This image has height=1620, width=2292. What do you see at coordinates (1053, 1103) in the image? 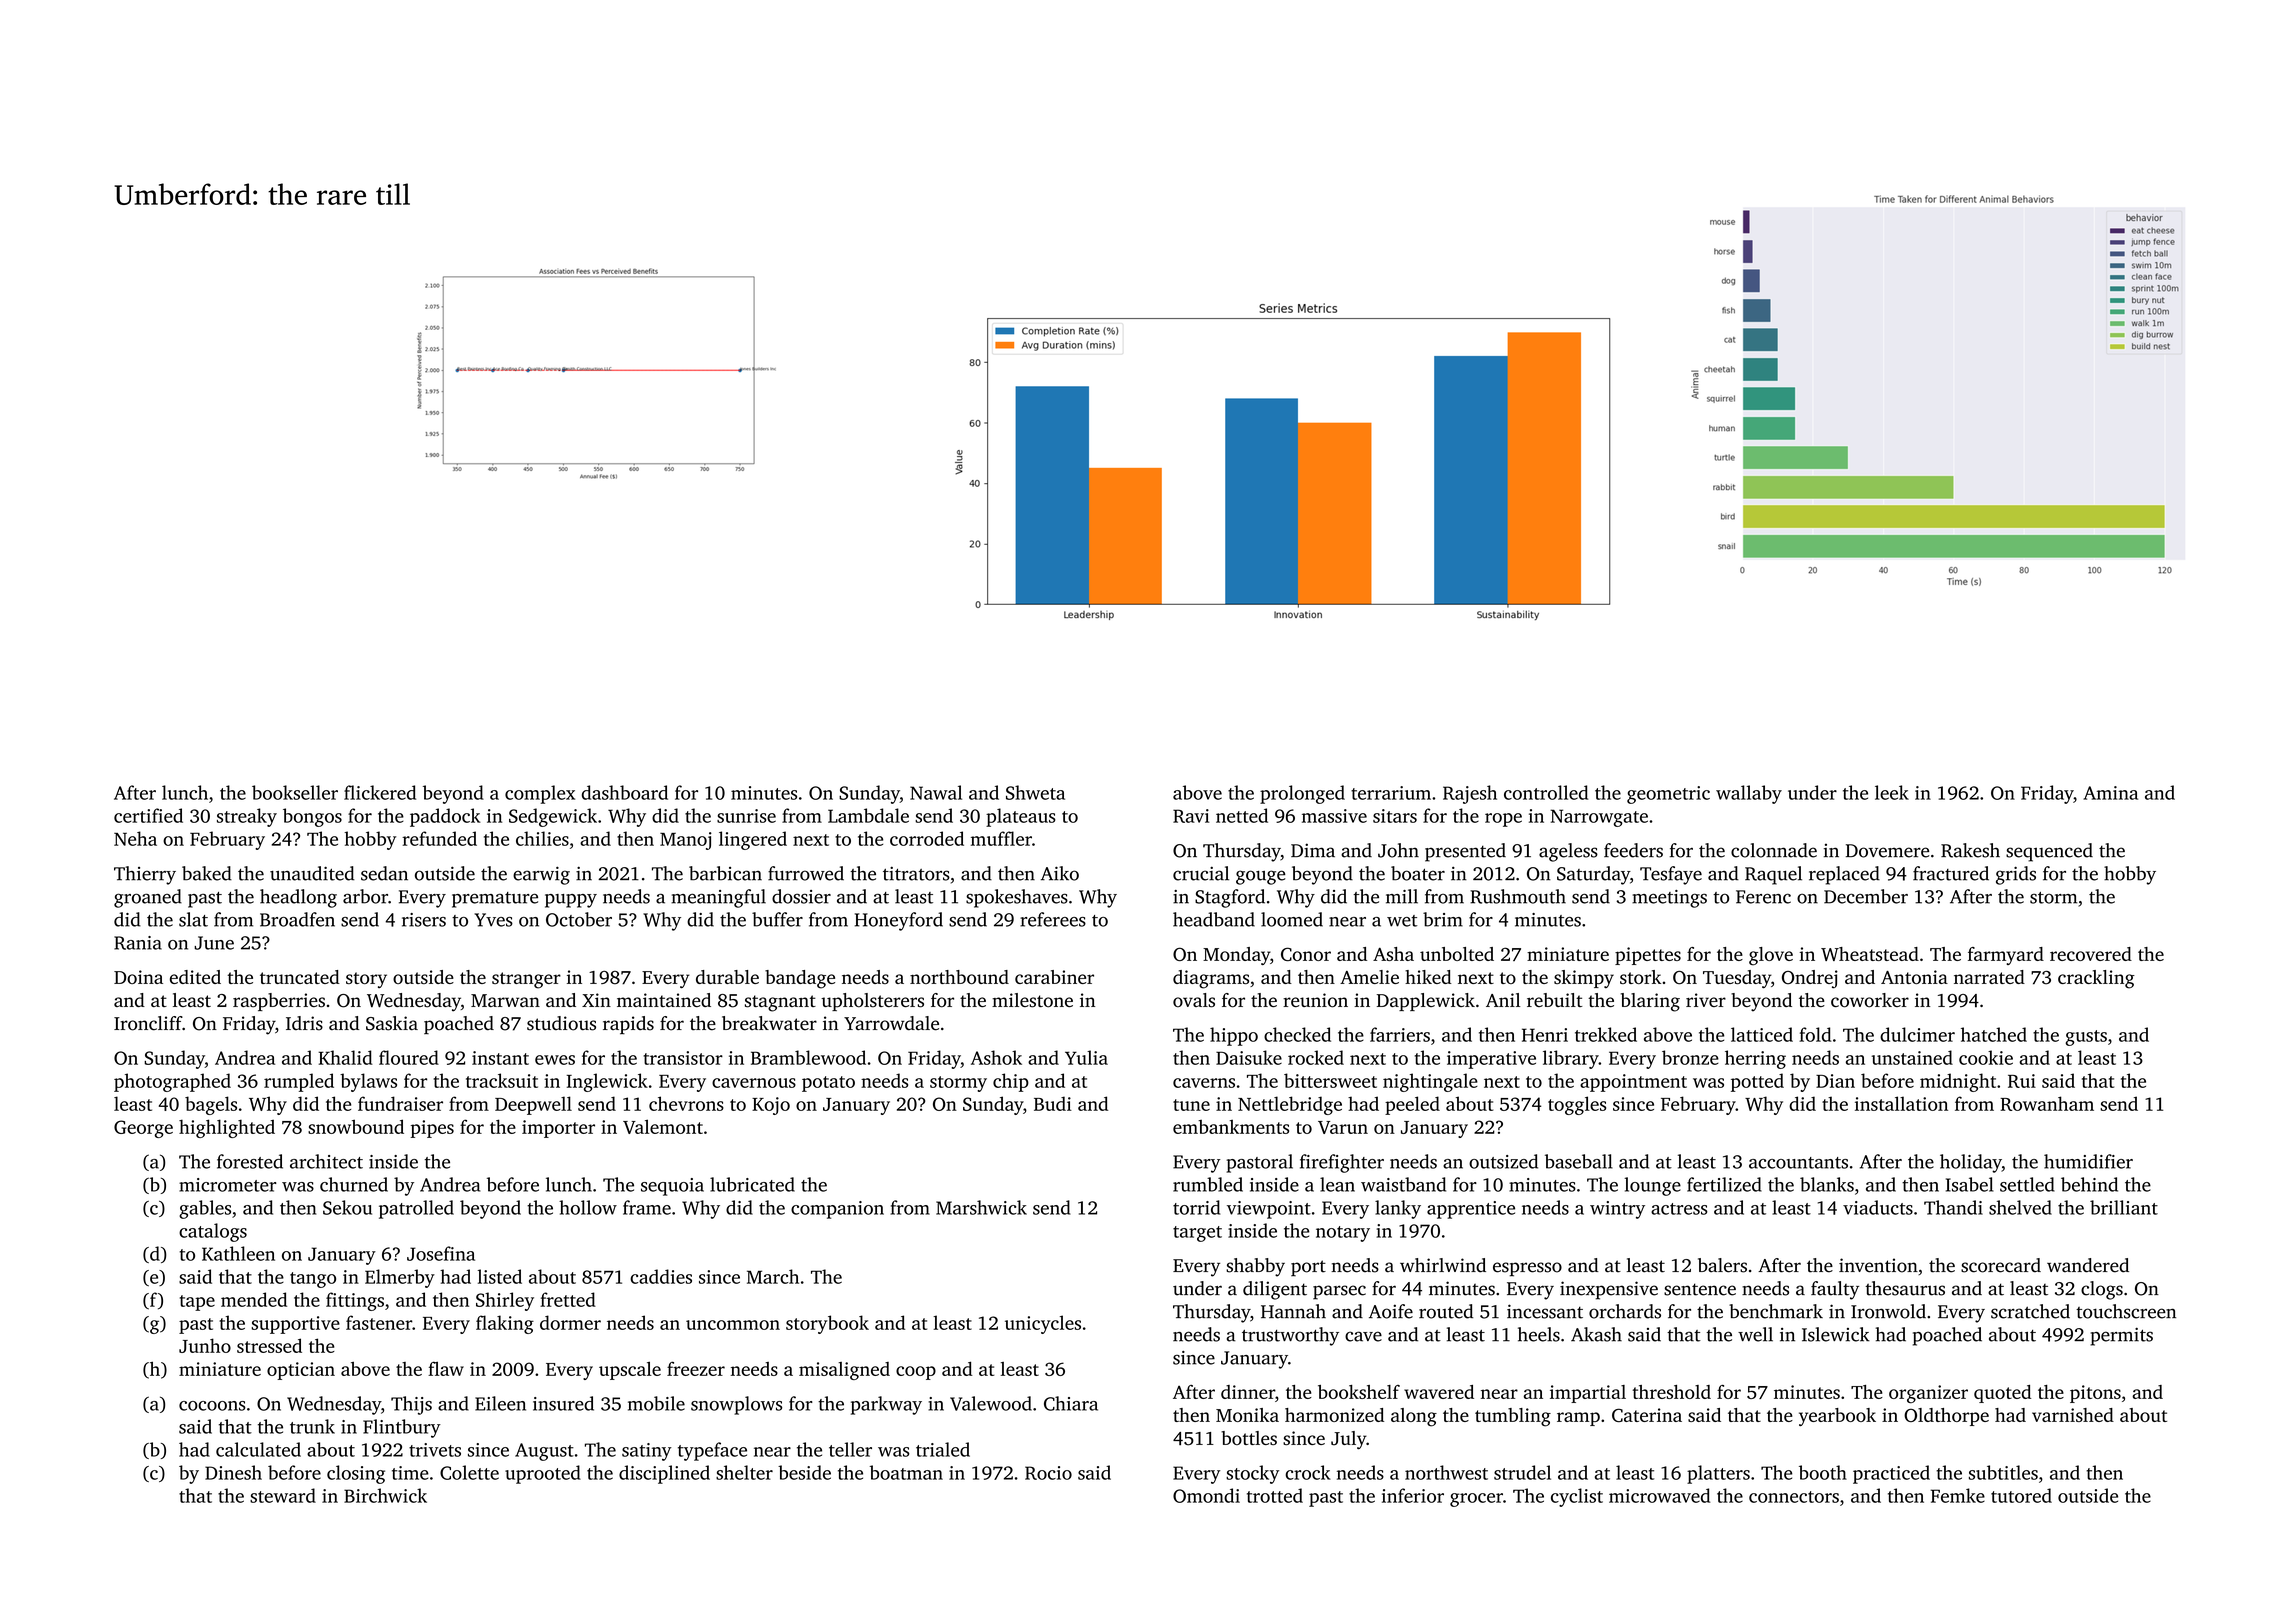
I see `Budi` at bounding box center [1053, 1103].
